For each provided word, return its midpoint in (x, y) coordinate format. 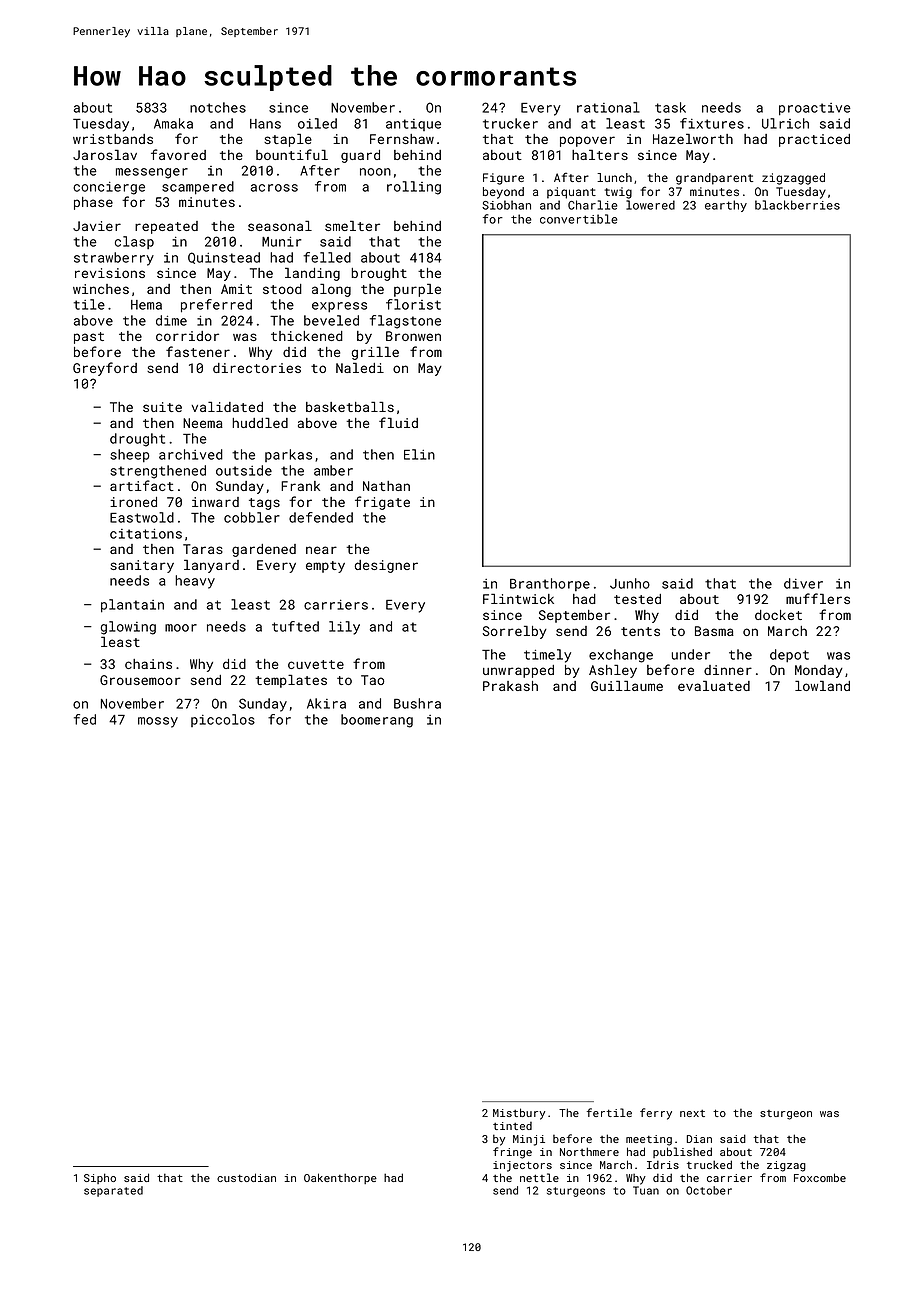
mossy (158, 722)
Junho (630, 583)
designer (386, 566)
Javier (97, 226)
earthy (726, 206)
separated (113, 1191)
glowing (128, 628)
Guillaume (627, 685)
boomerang (377, 721)
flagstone (405, 322)
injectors (522, 1166)
